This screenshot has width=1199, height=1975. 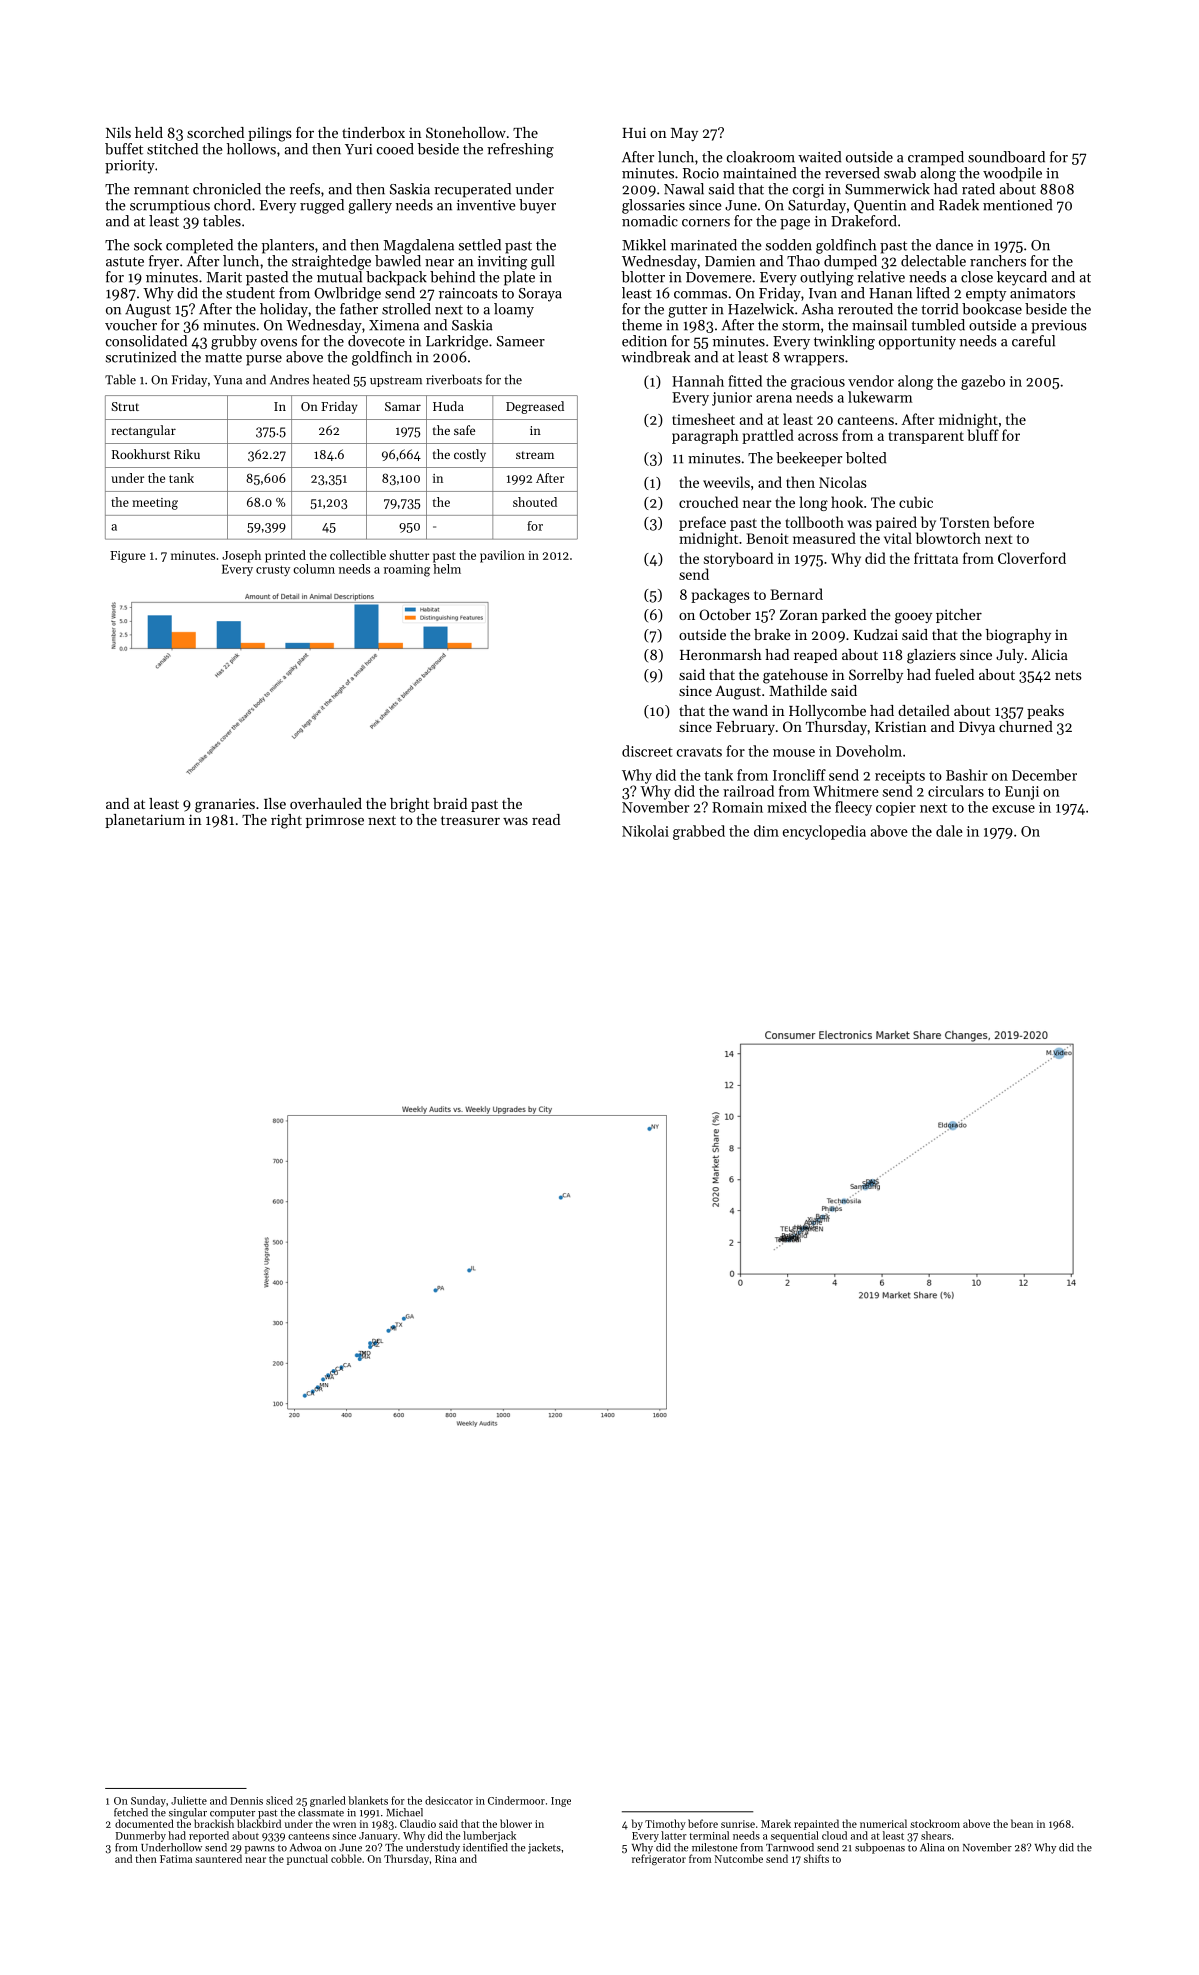 What do you see at coordinates (260, 1850) in the screenshot?
I see `pawns` at bounding box center [260, 1850].
